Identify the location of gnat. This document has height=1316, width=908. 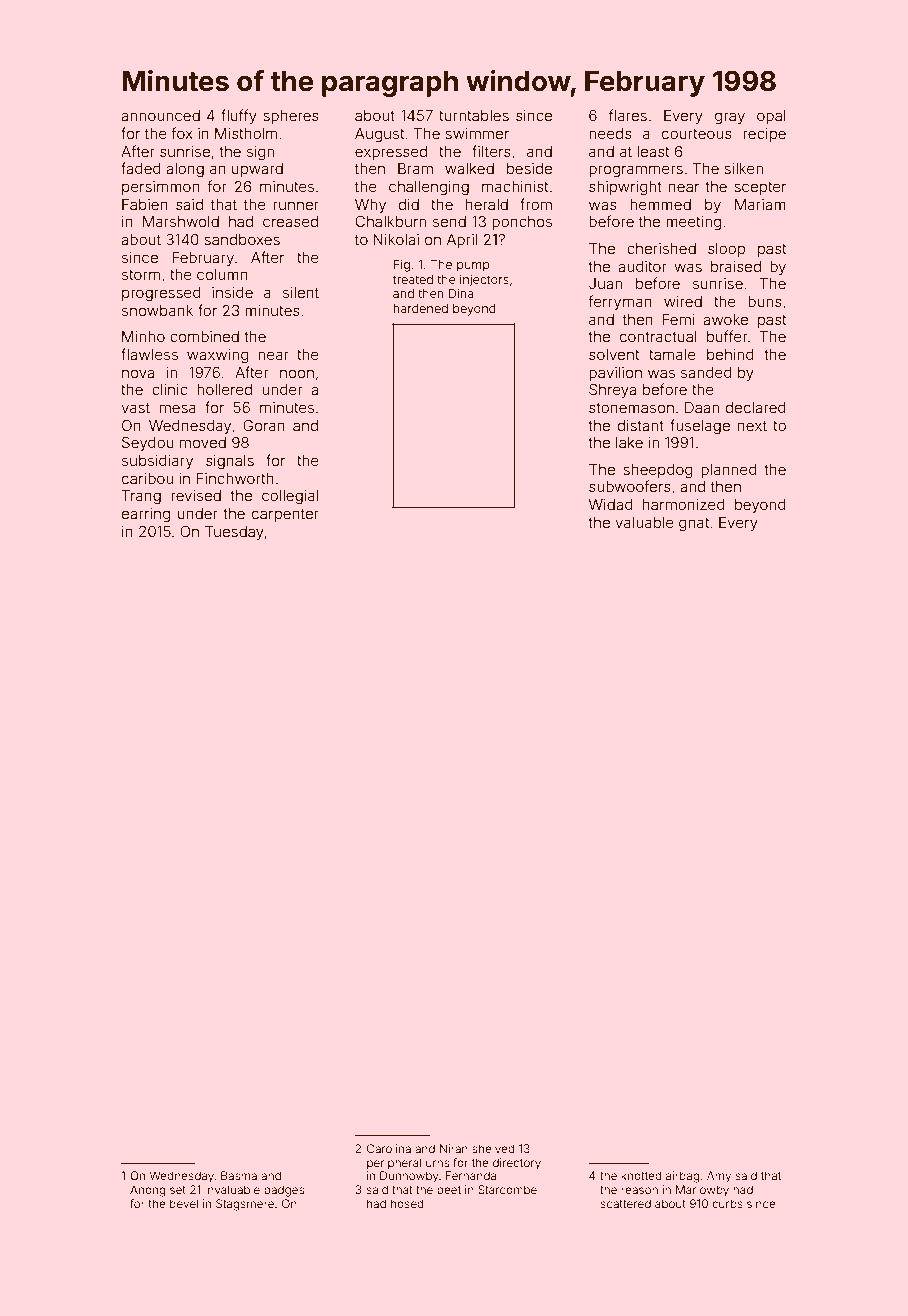
(694, 525).
